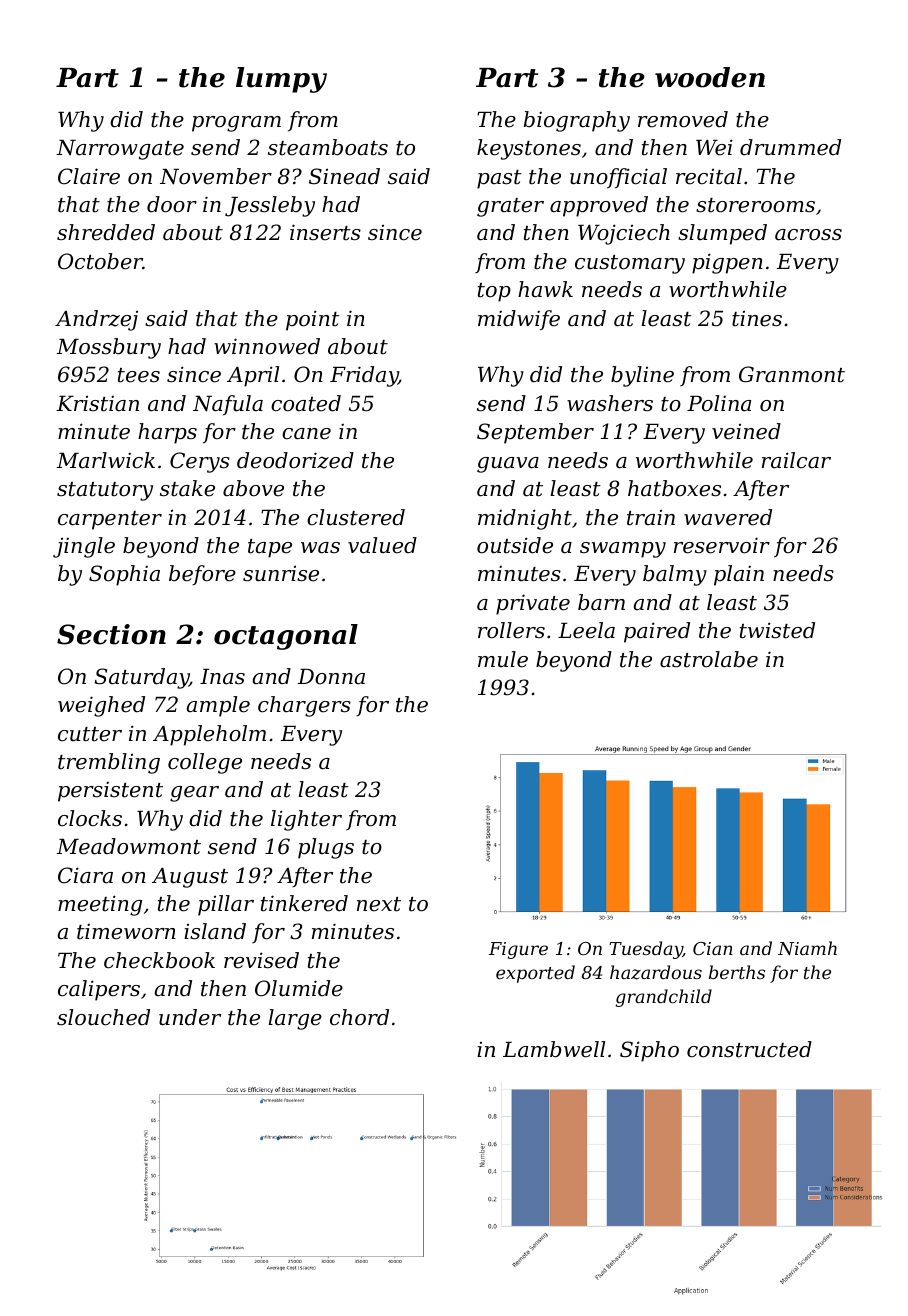 Image resolution: width=908 pixels, height=1316 pixels. Describe the element at coordinates (281, 80) in the image. I see `lumpy` at that location.
